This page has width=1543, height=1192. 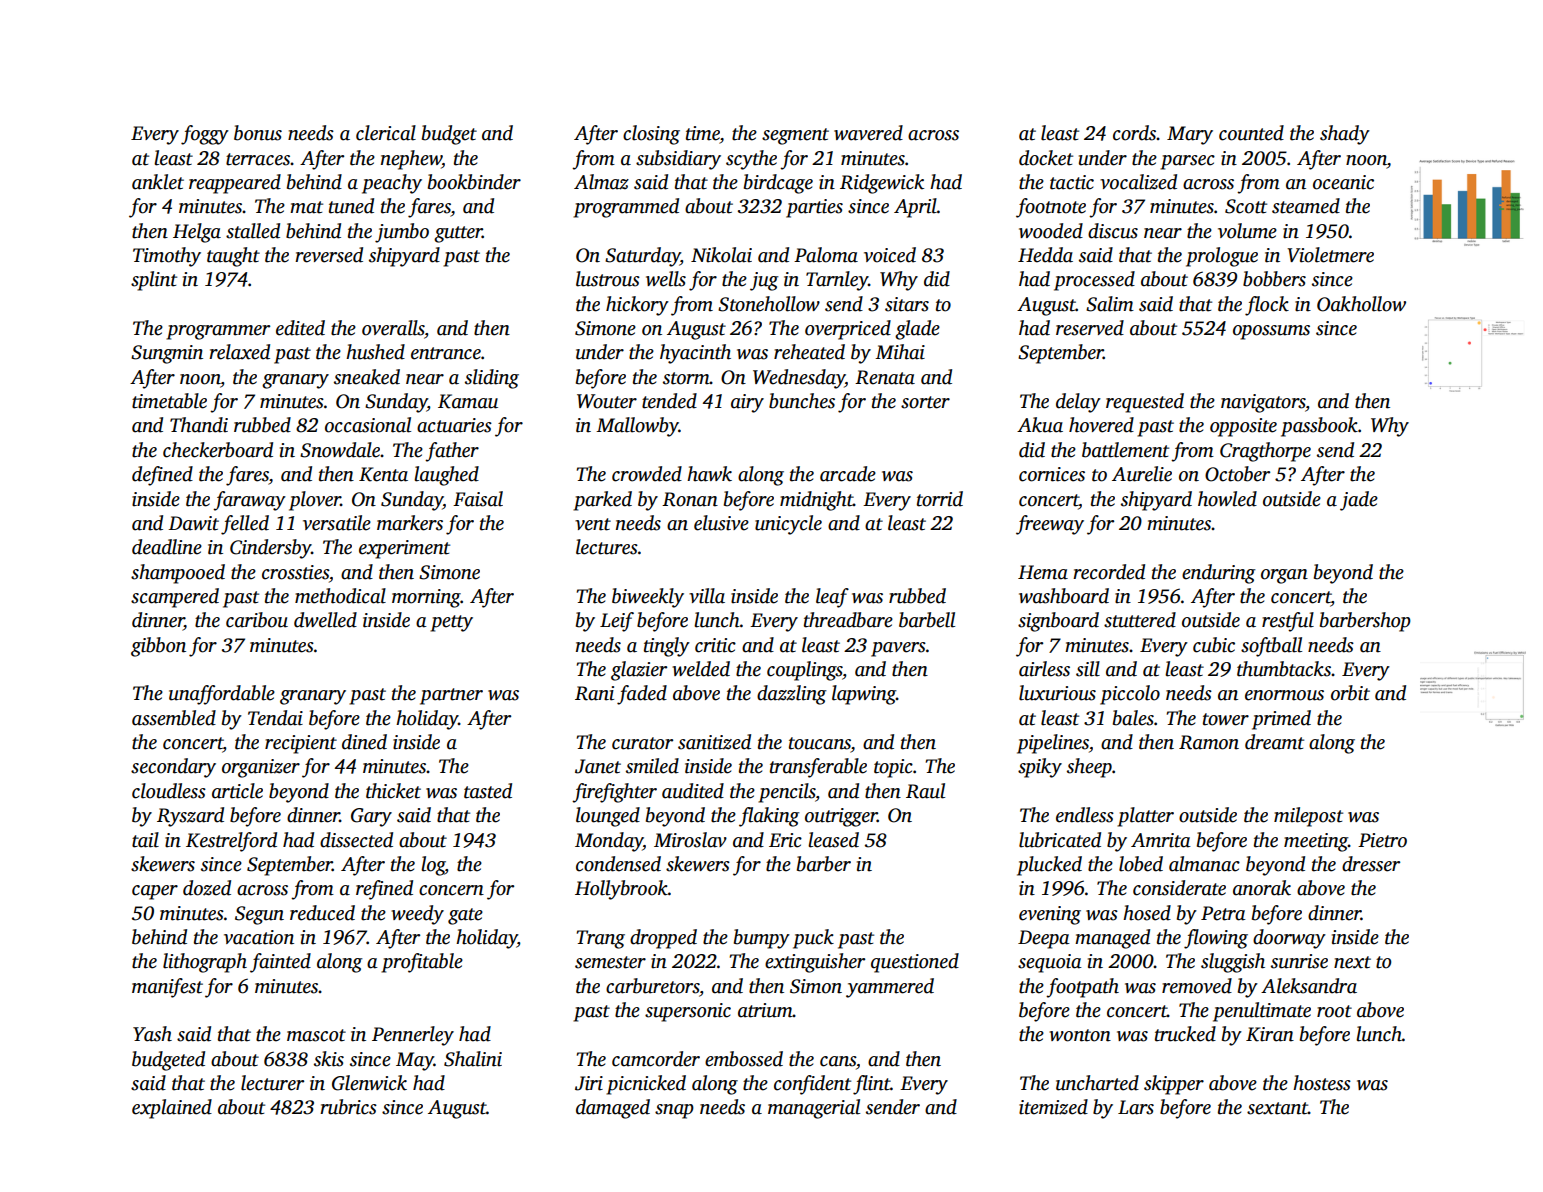 I want to click on sextant, so click(x=1277, y=1108).
